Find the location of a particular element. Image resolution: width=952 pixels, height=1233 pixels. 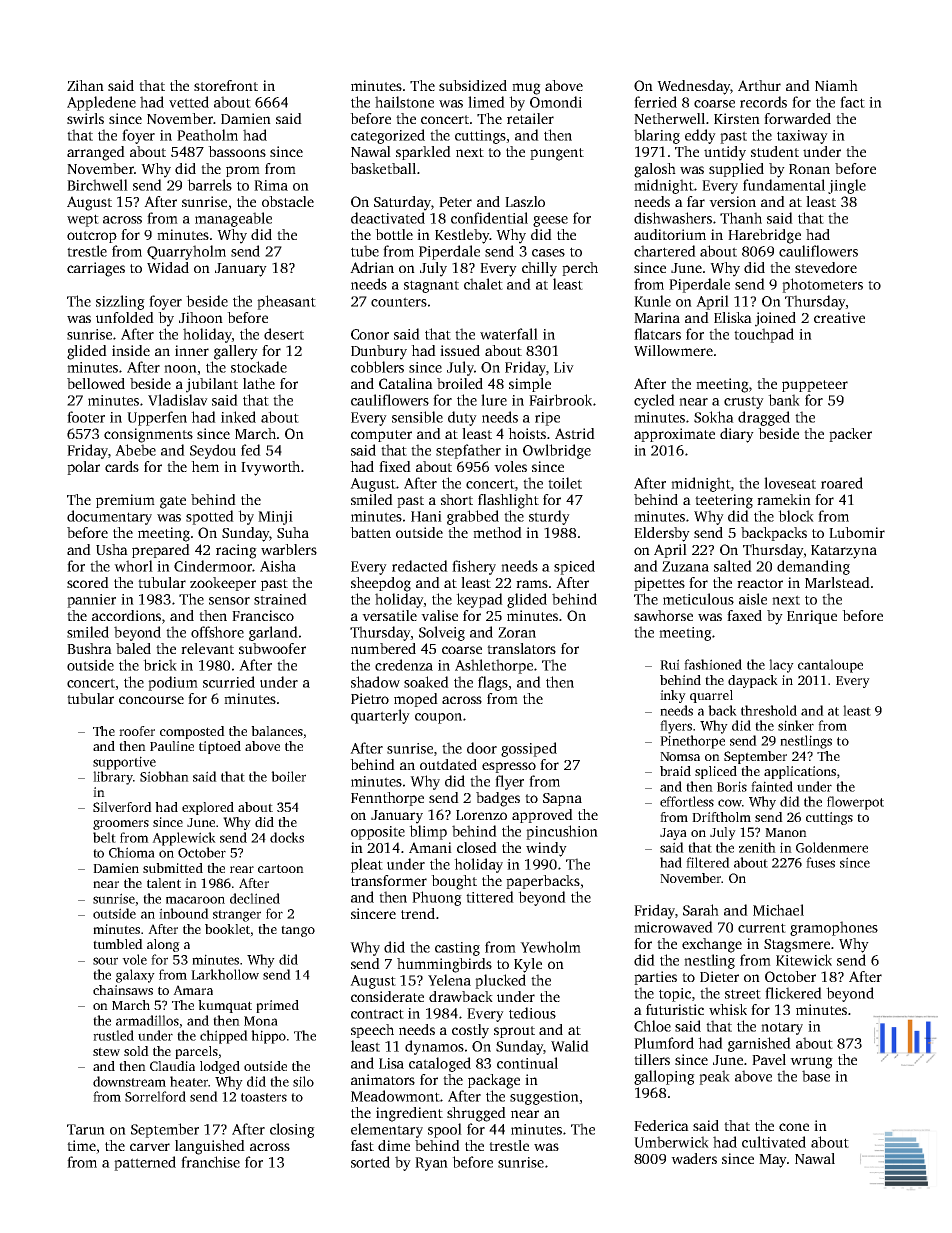

simple is located at coordinates (530, 385).
